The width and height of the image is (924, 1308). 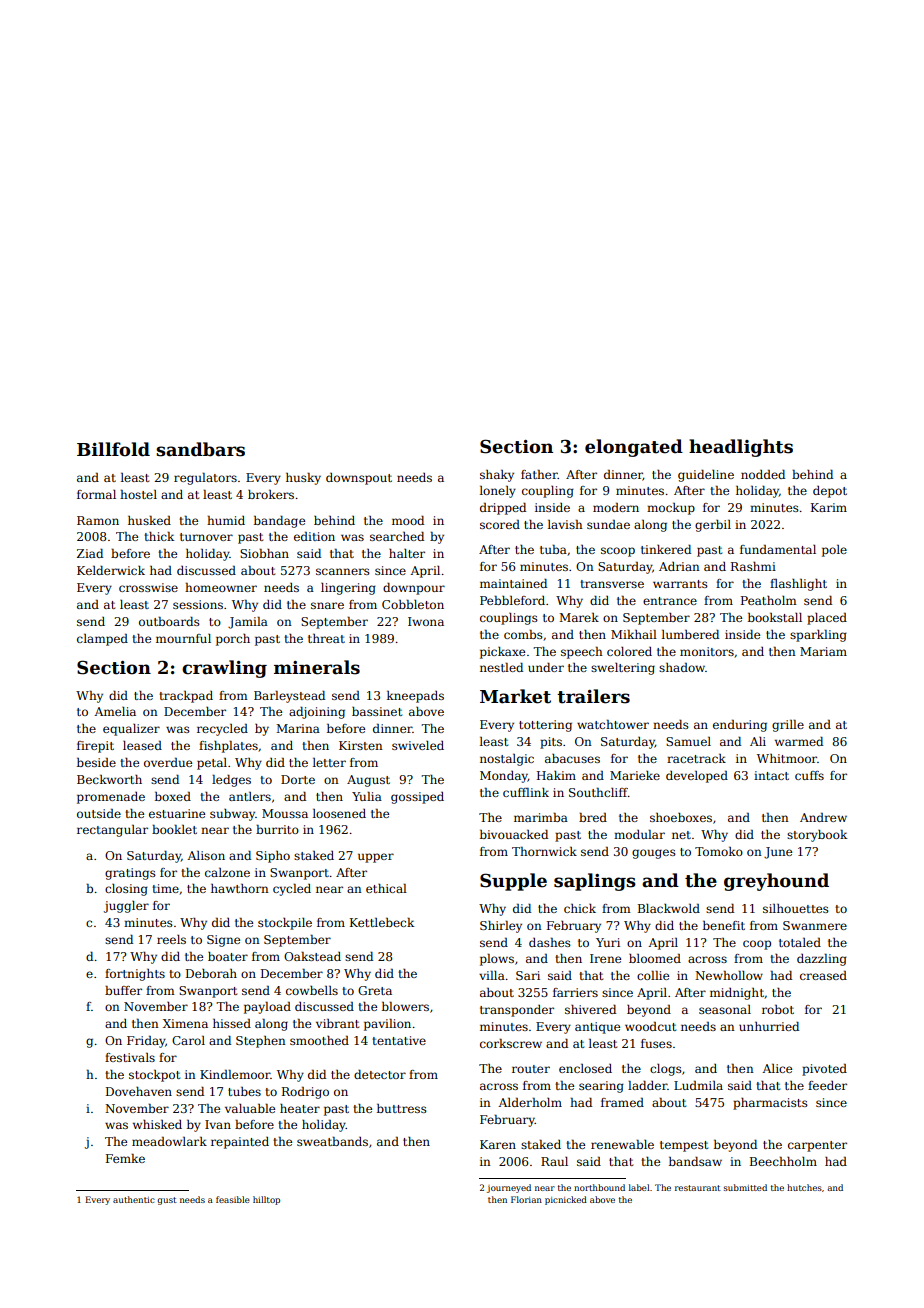 What do you see at coordinates (509, 1188) in the image?
I see `journeyed` at bounding box center [509, 1188].
